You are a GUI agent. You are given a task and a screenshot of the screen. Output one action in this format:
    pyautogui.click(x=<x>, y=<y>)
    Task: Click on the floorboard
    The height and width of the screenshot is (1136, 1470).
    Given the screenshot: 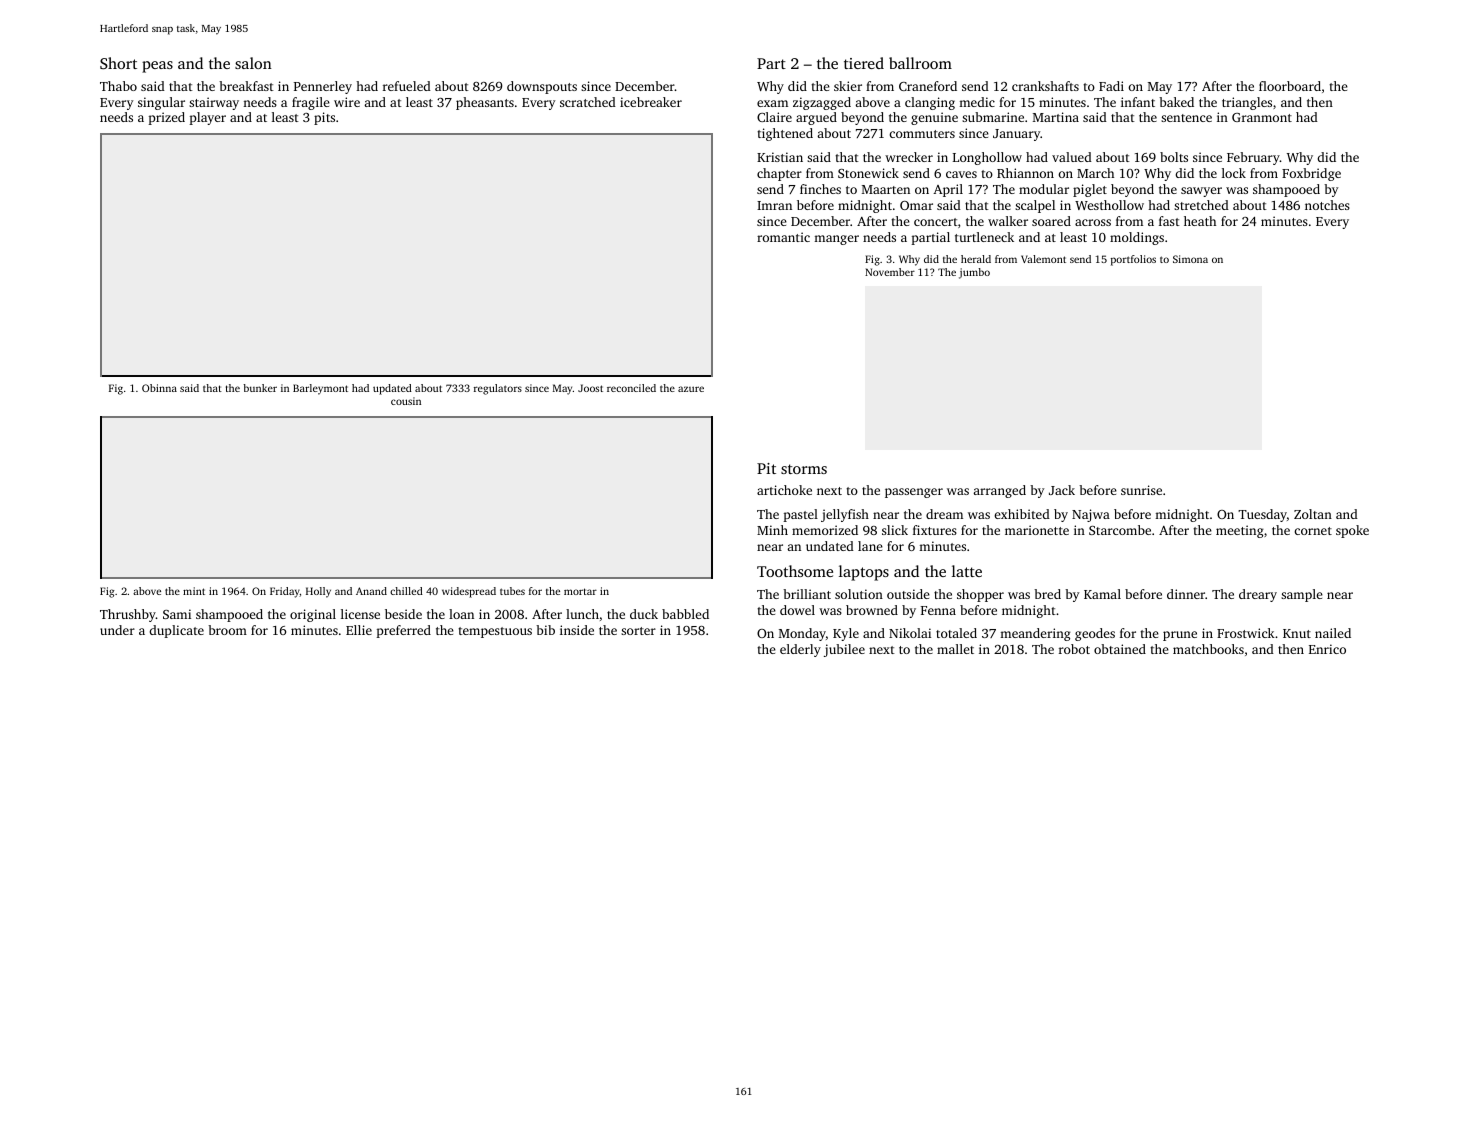 What is the action you would take?
    pyautogui.click(x=1290, y=86)
